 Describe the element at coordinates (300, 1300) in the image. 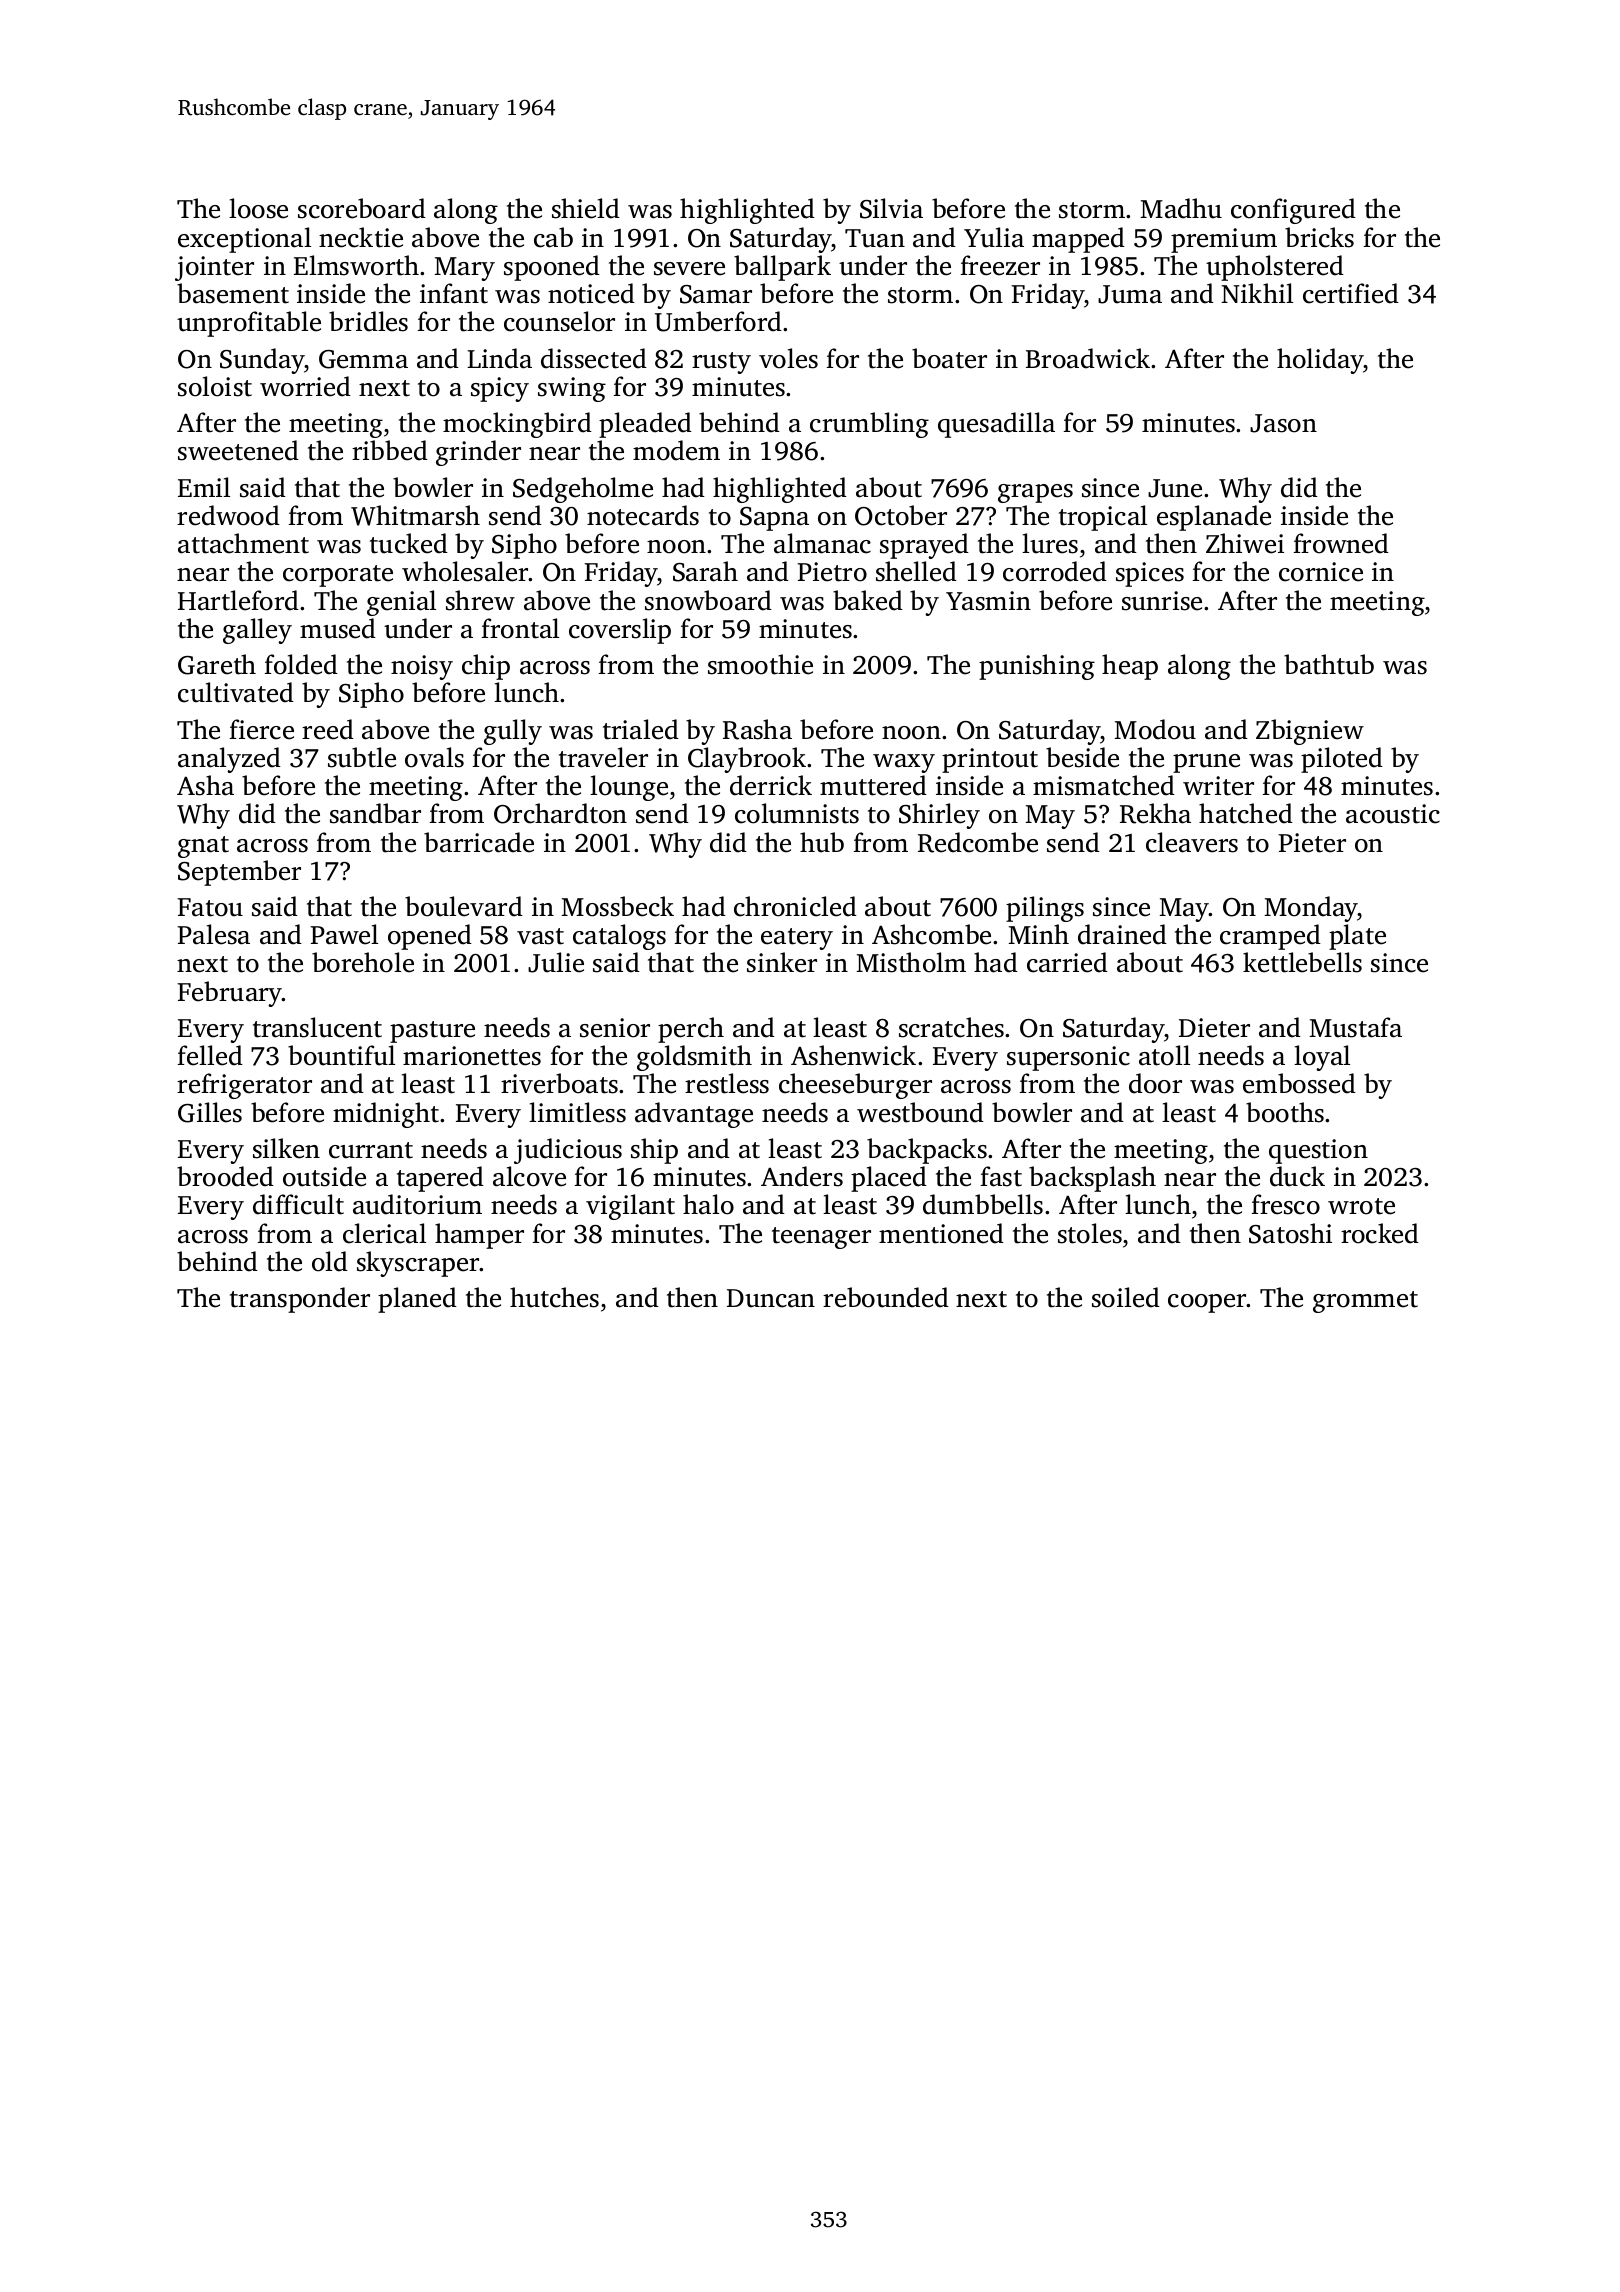

I see `transponder` at that location.
